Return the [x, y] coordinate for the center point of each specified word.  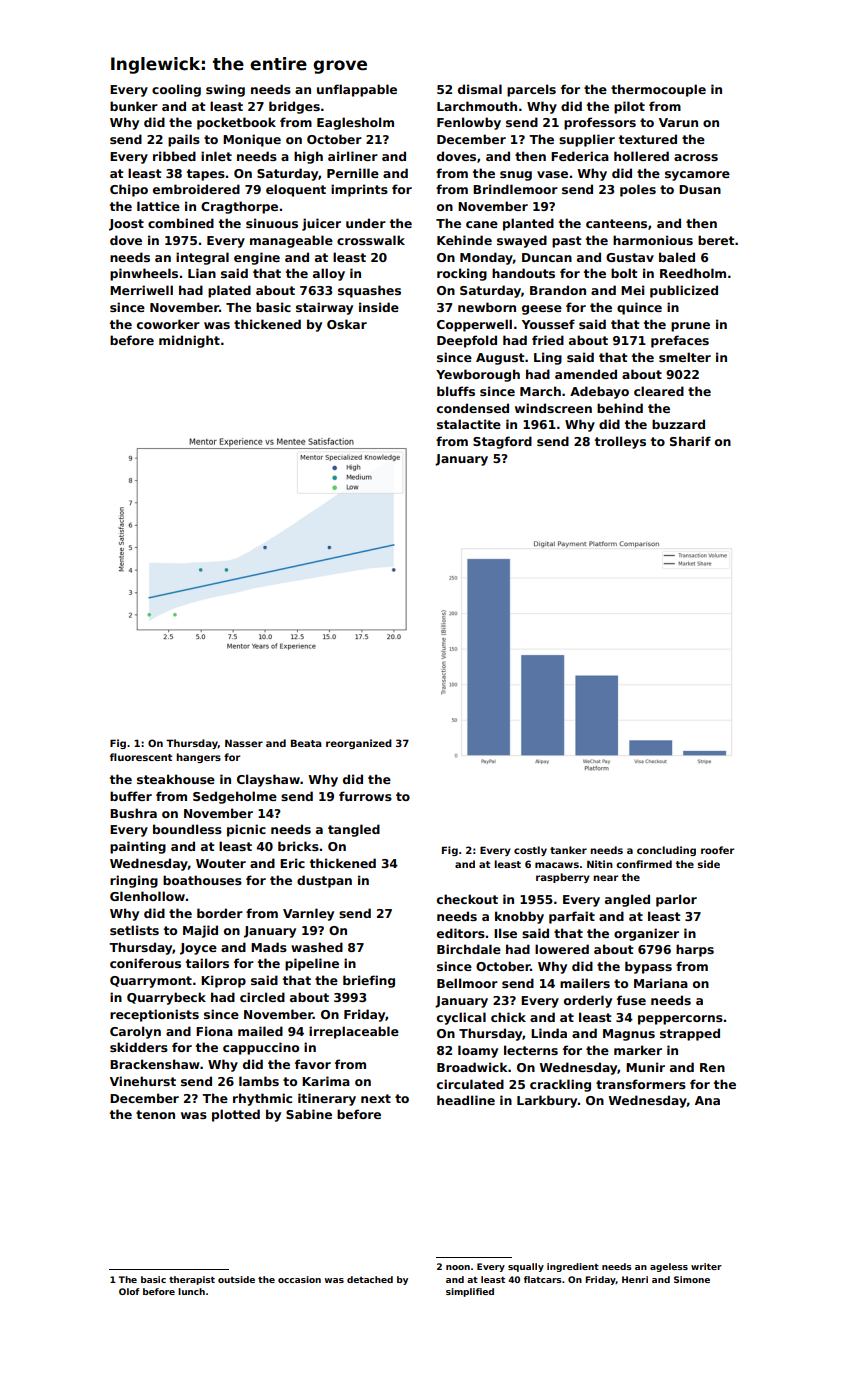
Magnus [629, 1035]
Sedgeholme [235, 797]
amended [586, 374]
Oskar [347, 324]
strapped [690, 1034]
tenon [155, 1114]
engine [257, 258]
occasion [299, 1279]
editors [461, 933]
